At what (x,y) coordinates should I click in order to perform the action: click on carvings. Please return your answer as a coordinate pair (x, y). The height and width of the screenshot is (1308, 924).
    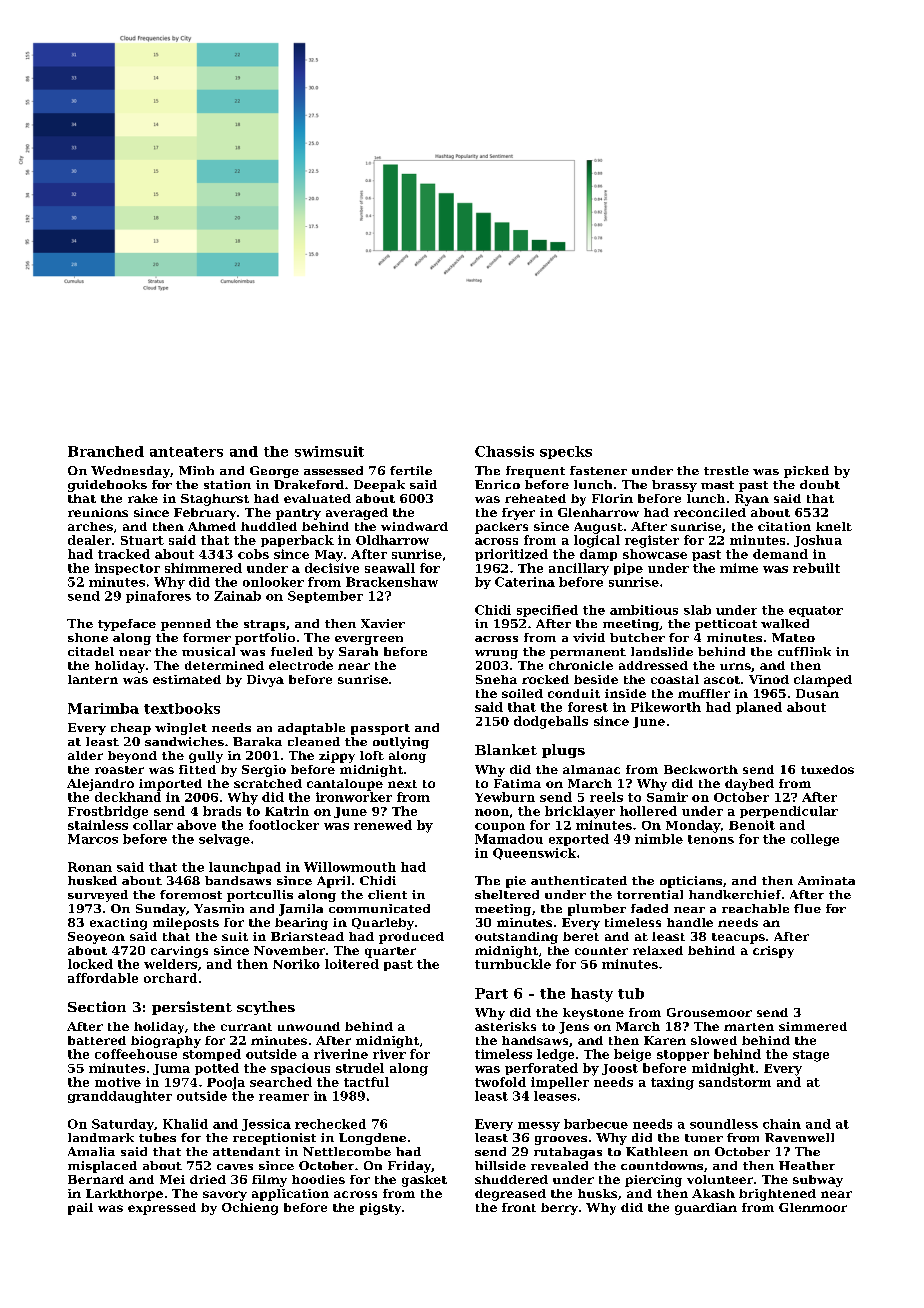
    Looking at the image, I should click on (179, 952).
